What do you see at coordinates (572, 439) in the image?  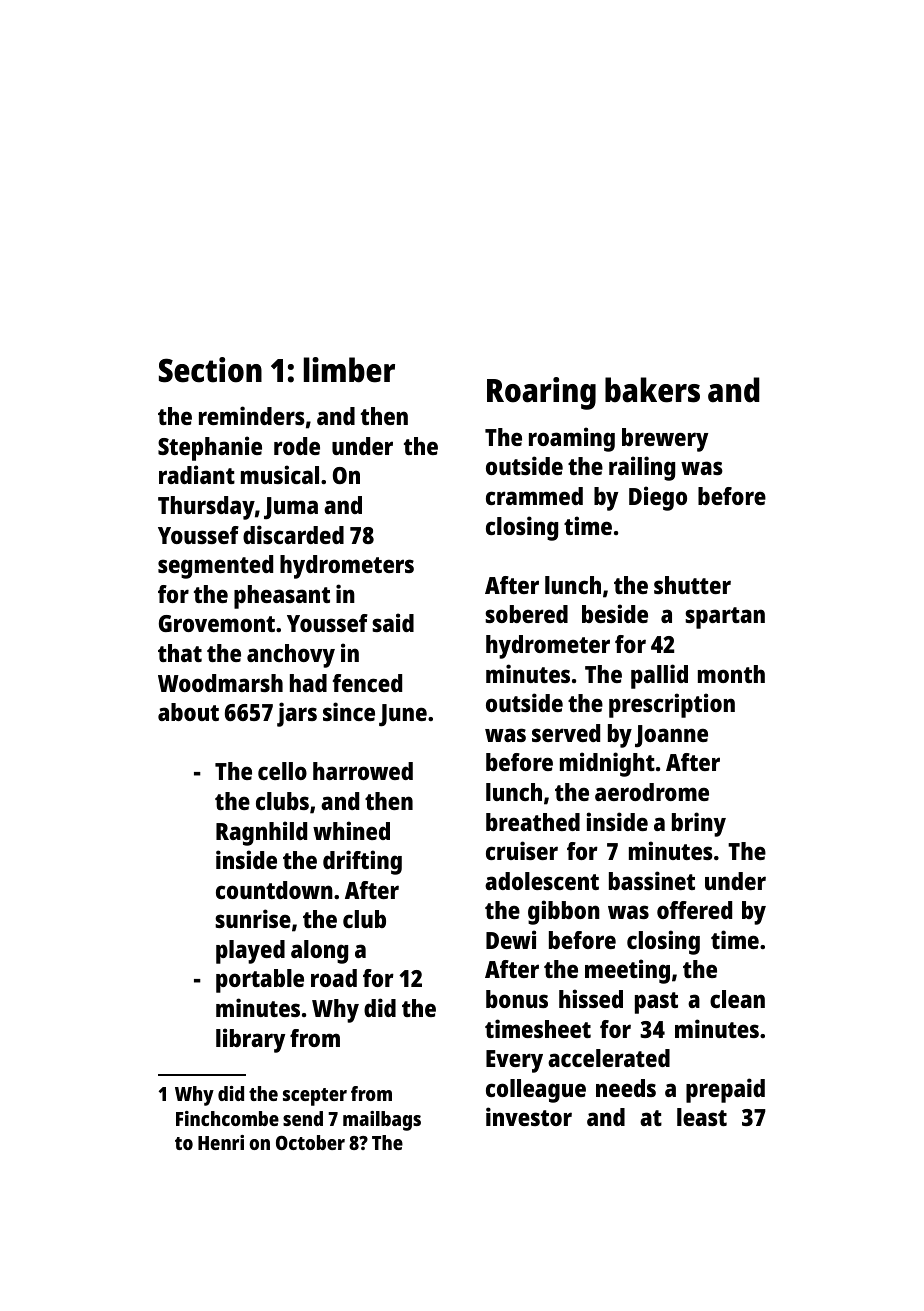 I see `roaming` at bounding box center [572, 439].
